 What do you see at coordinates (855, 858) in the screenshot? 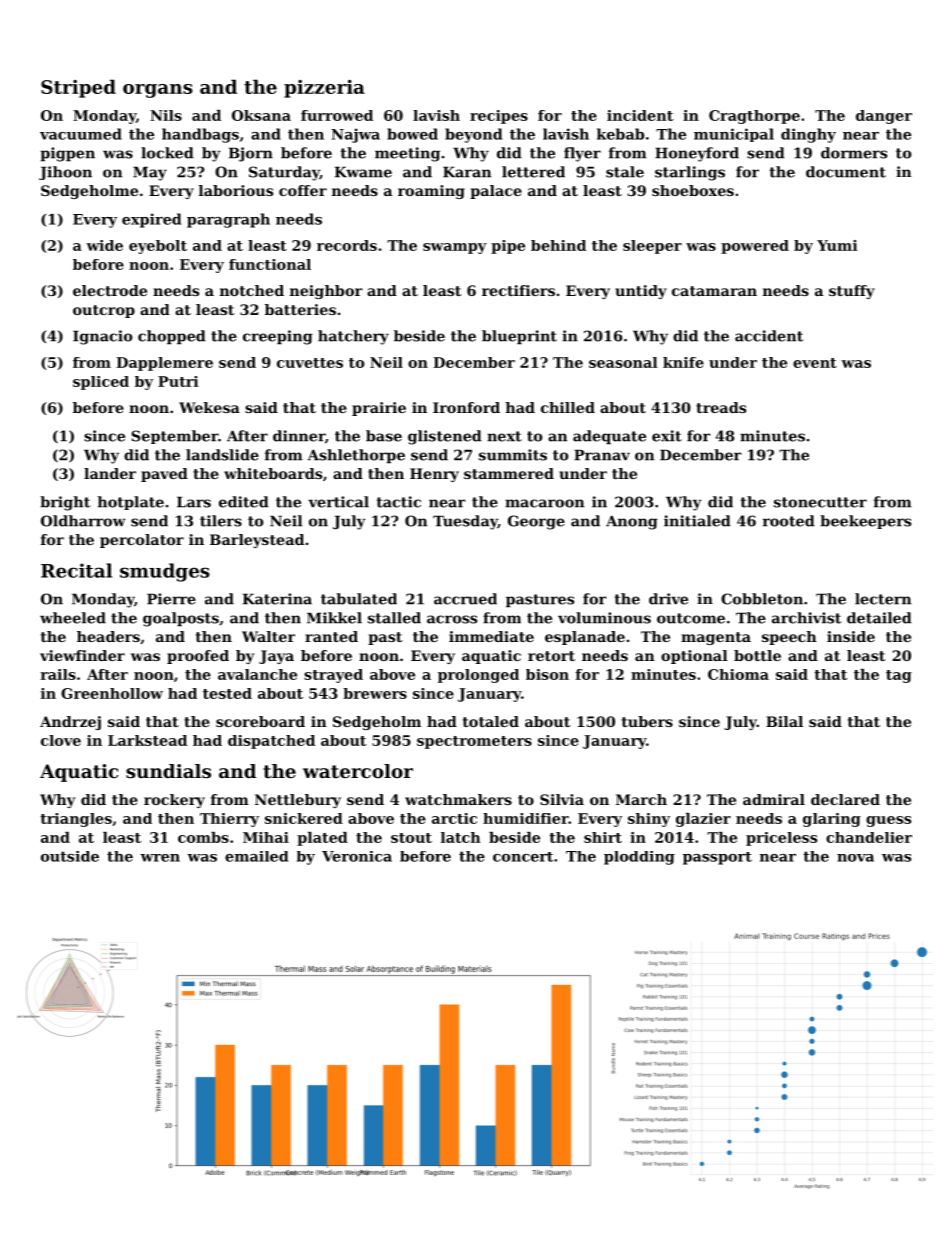
I see `nova` at bounding box center [855, 858].
